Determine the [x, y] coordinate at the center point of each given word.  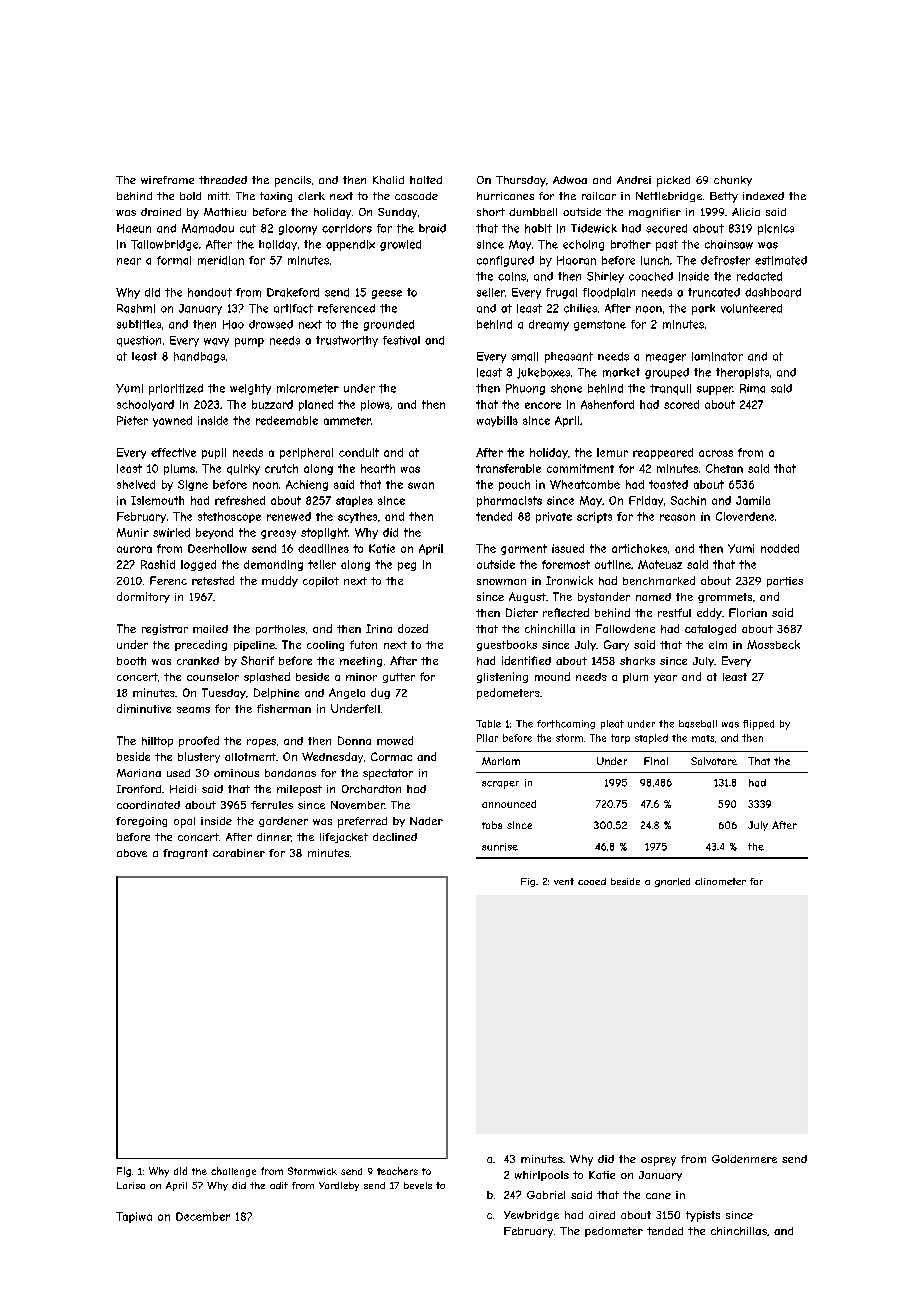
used [178, 773]
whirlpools [542, 1176]
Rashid [158, 564]
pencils [293, 181]
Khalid [388, 180]
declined [395, 837]
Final [656, 761]
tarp [620, 739]
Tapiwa [134, 1217]
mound [552, 676]
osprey [658, 1161]
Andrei [634, 180]
